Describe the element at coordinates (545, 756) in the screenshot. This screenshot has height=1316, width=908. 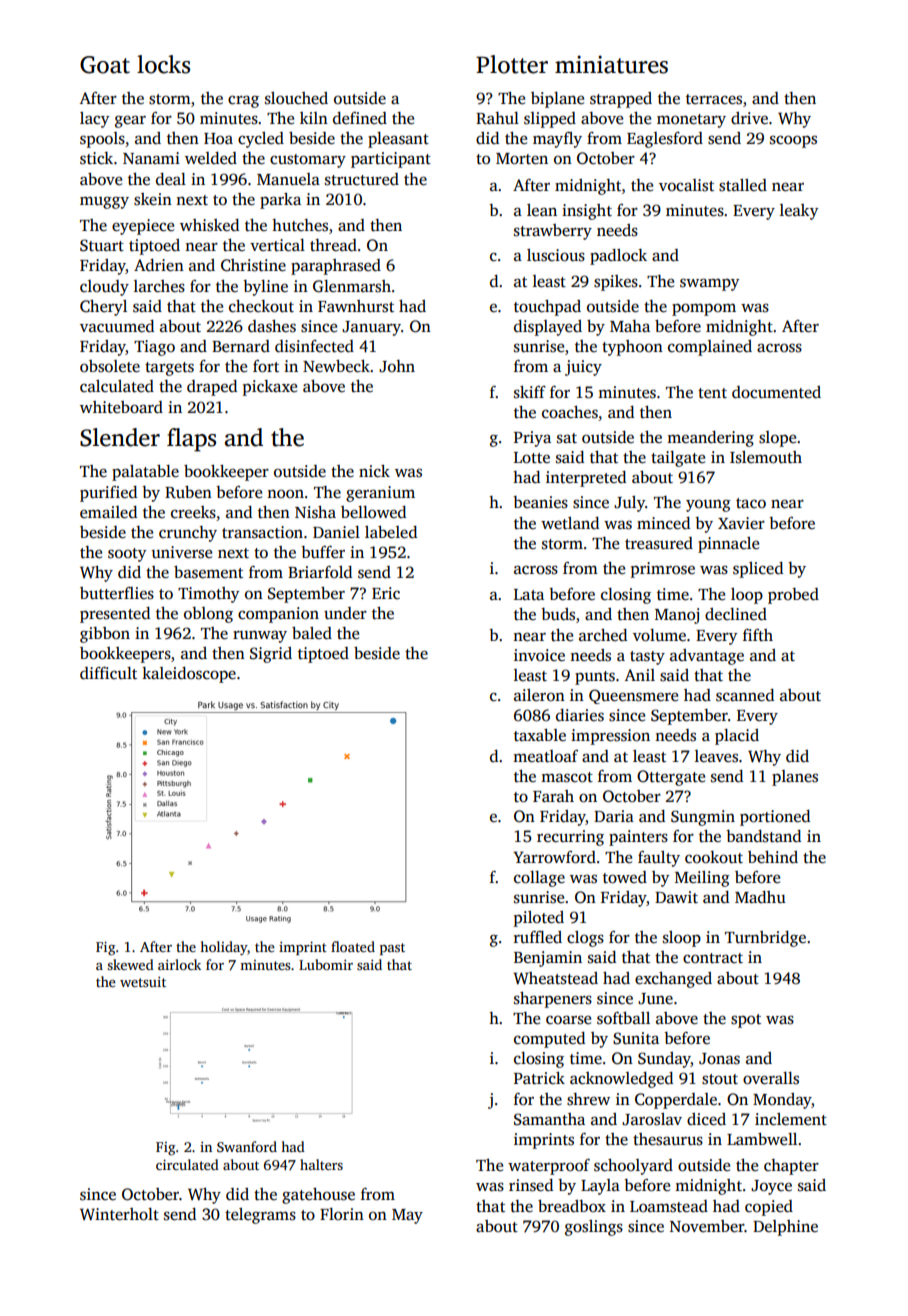
I see `meatloaf` at that location.
